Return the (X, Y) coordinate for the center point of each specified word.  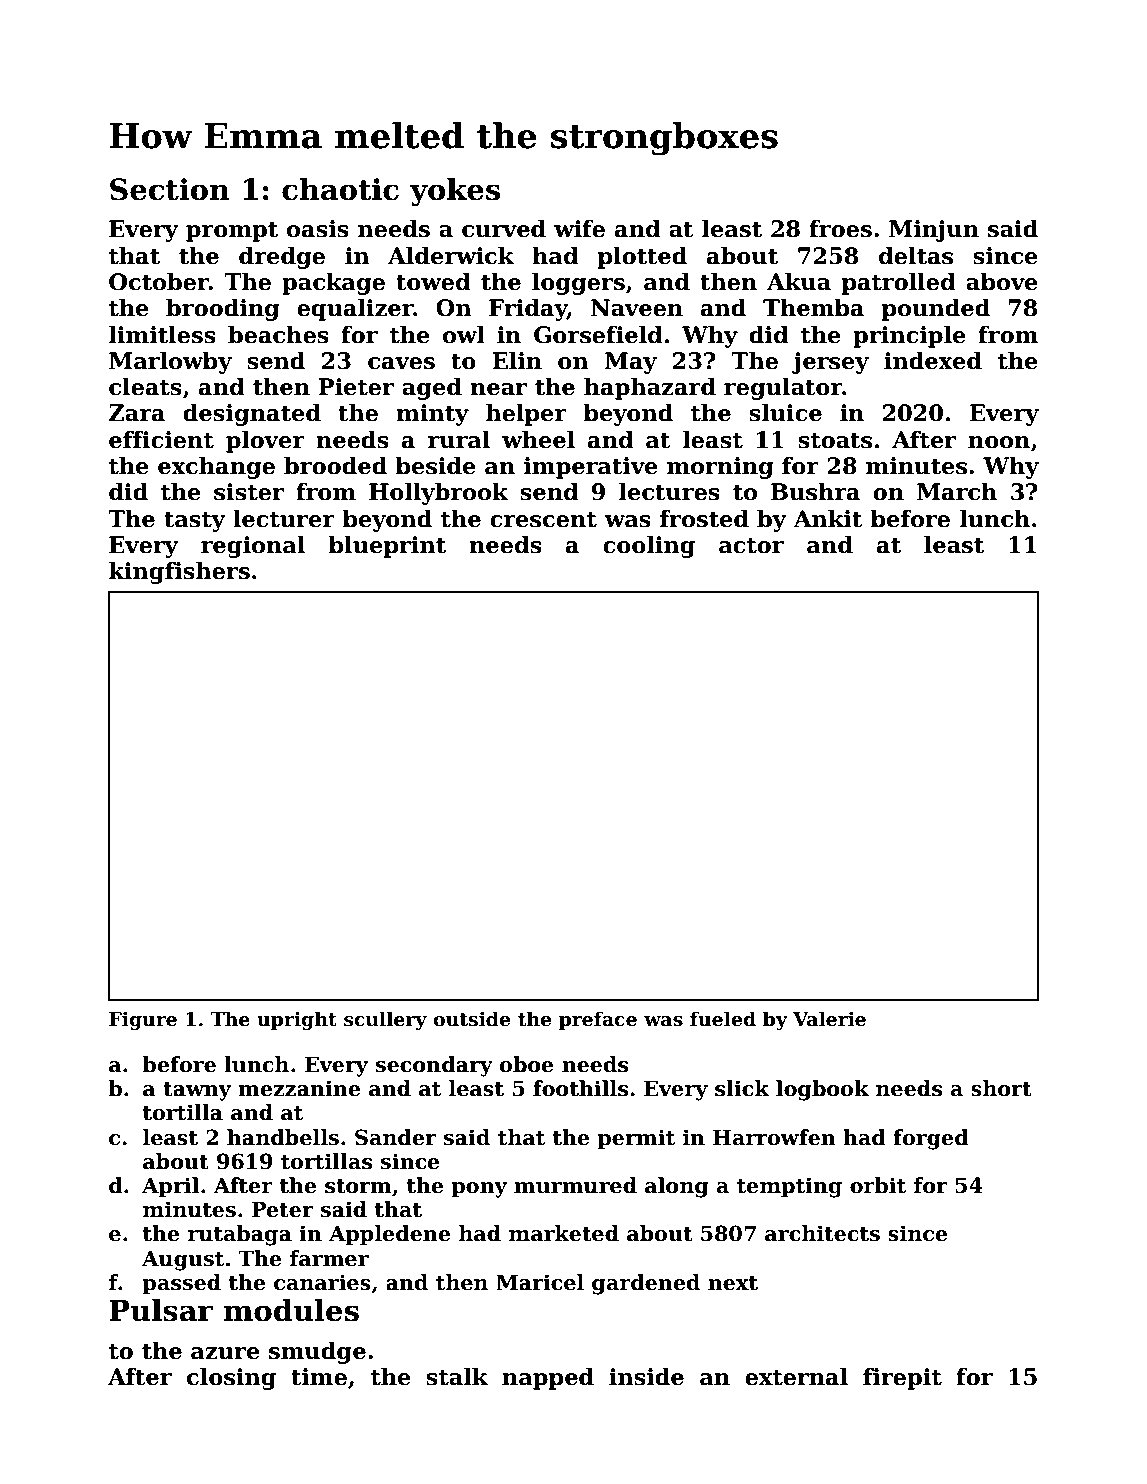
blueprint (387, 546)
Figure (143, 1021)
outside (471, 1019)
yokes (455, 192)
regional (253, 546)
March (957, 491)
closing (231, 1378)
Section (170, 189)
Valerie (829, 1019)
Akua (799, 281)
